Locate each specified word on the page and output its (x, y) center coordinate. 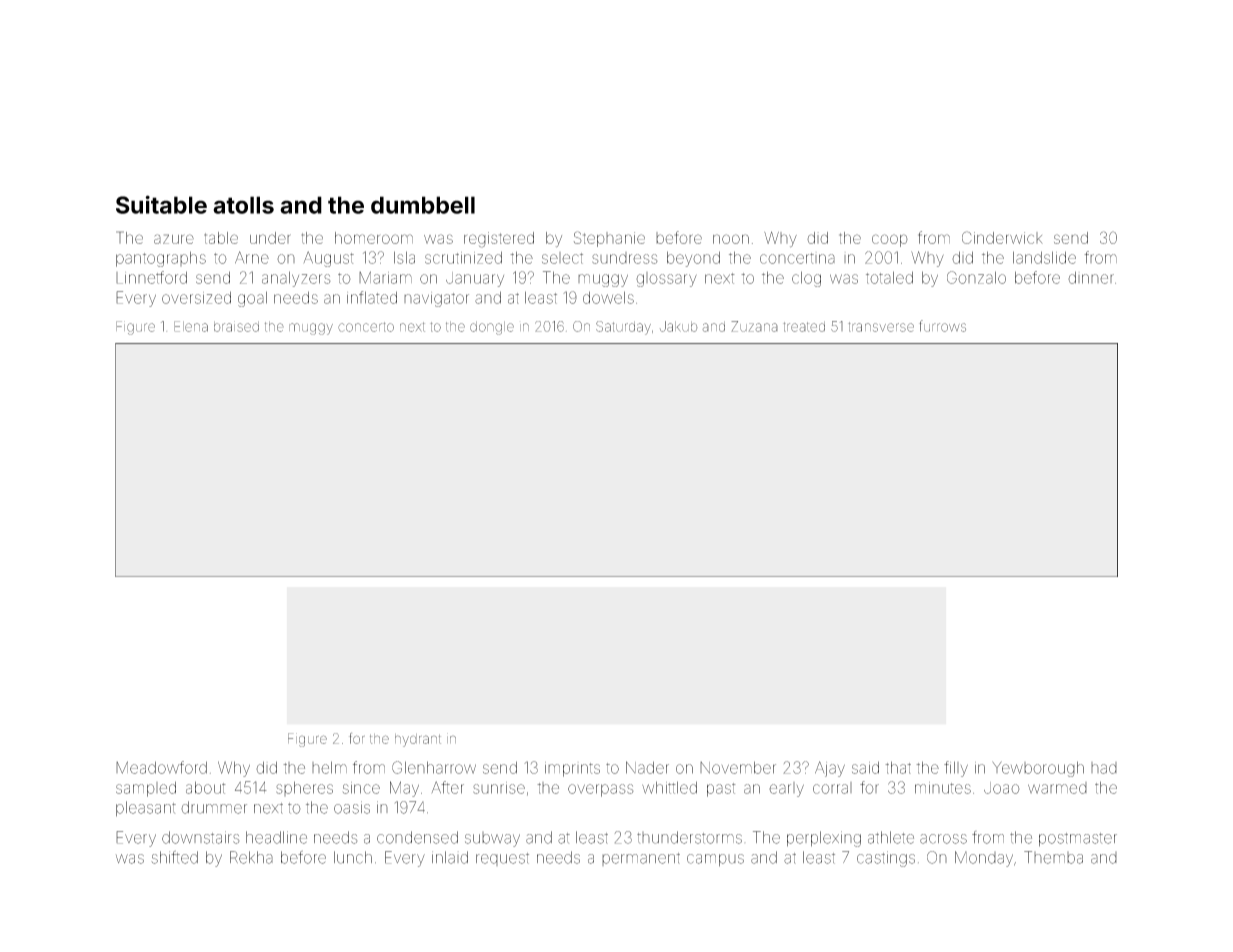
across (943, 839)
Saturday (623, 328)
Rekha (251, 857)
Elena (191, 326)
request (502, 859)
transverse (881, 327)
